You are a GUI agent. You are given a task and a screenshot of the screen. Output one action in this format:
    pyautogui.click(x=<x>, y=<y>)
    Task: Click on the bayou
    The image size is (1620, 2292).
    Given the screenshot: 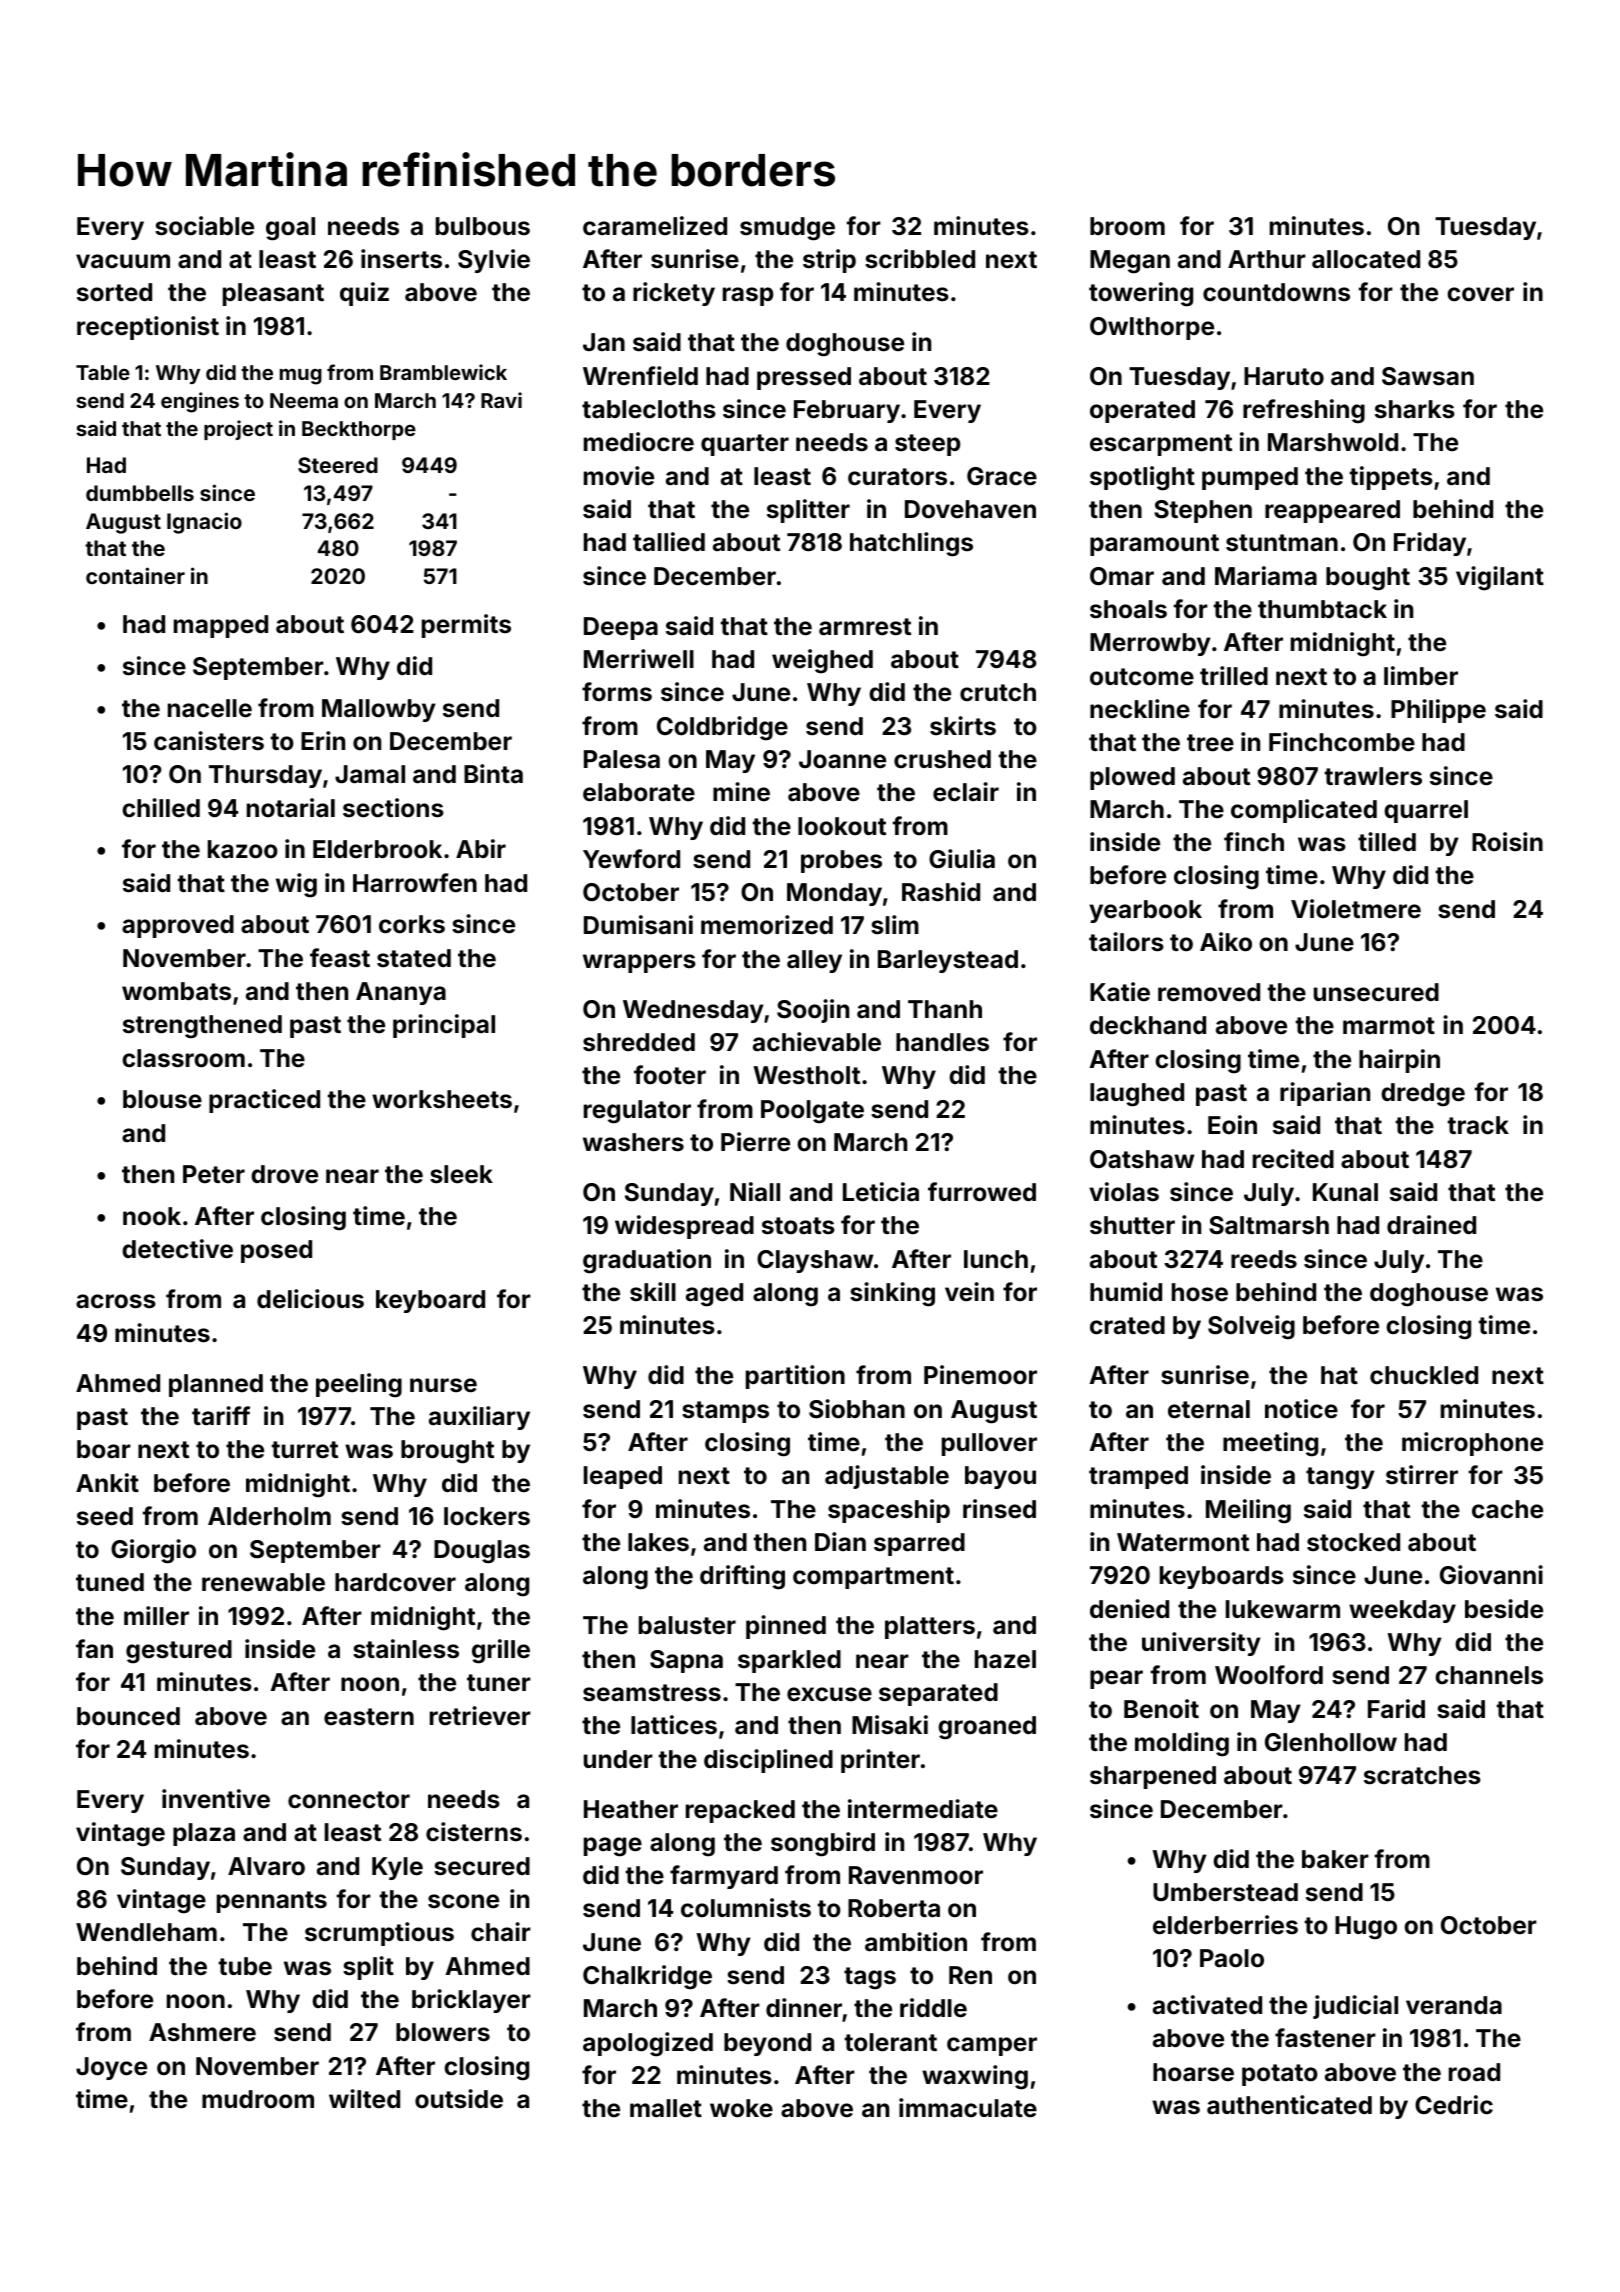 What is the action you would take?
    pyautogui.click(x=1000, y=1477)
